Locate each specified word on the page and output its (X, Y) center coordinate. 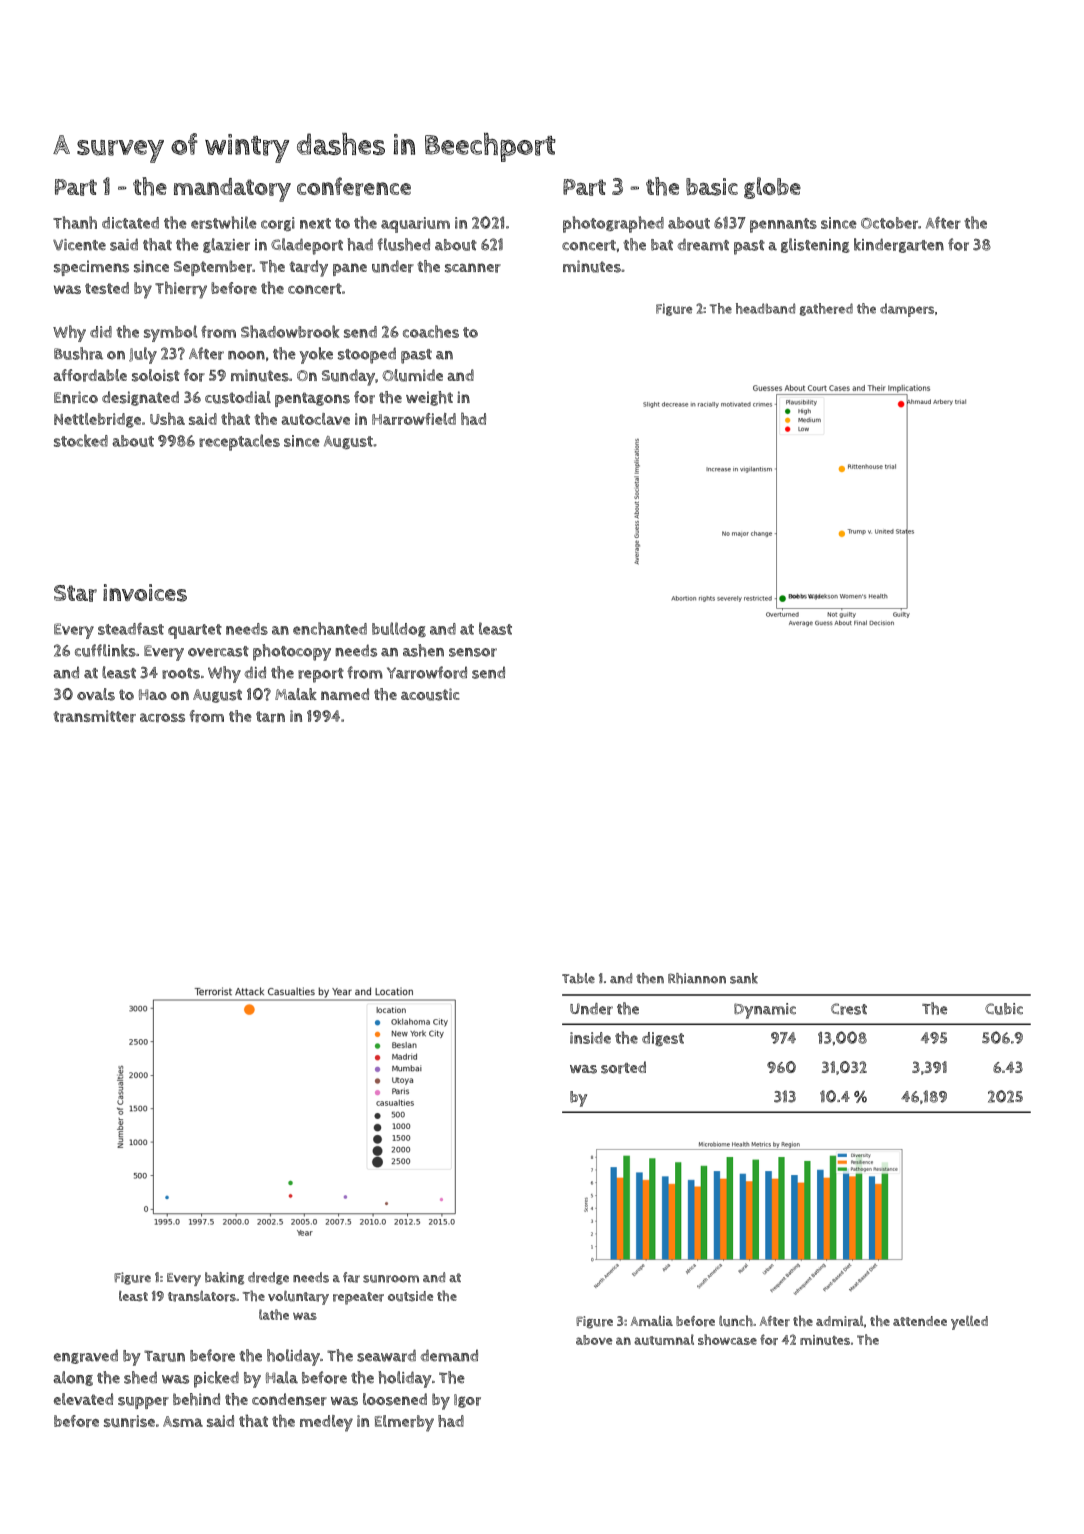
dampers (907, 310)
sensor (473, 652)
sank (744, 978)
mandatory (232, 190)
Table (578, 978)
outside (410, 1296)
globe (772, 188)
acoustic (430, 694)
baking (224, 1278)
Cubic (1004, 1009)
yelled (969, 1323)
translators (202, 1296)
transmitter (94, 716)
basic (712, 187)
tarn (270, 717)
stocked (81, 440)
